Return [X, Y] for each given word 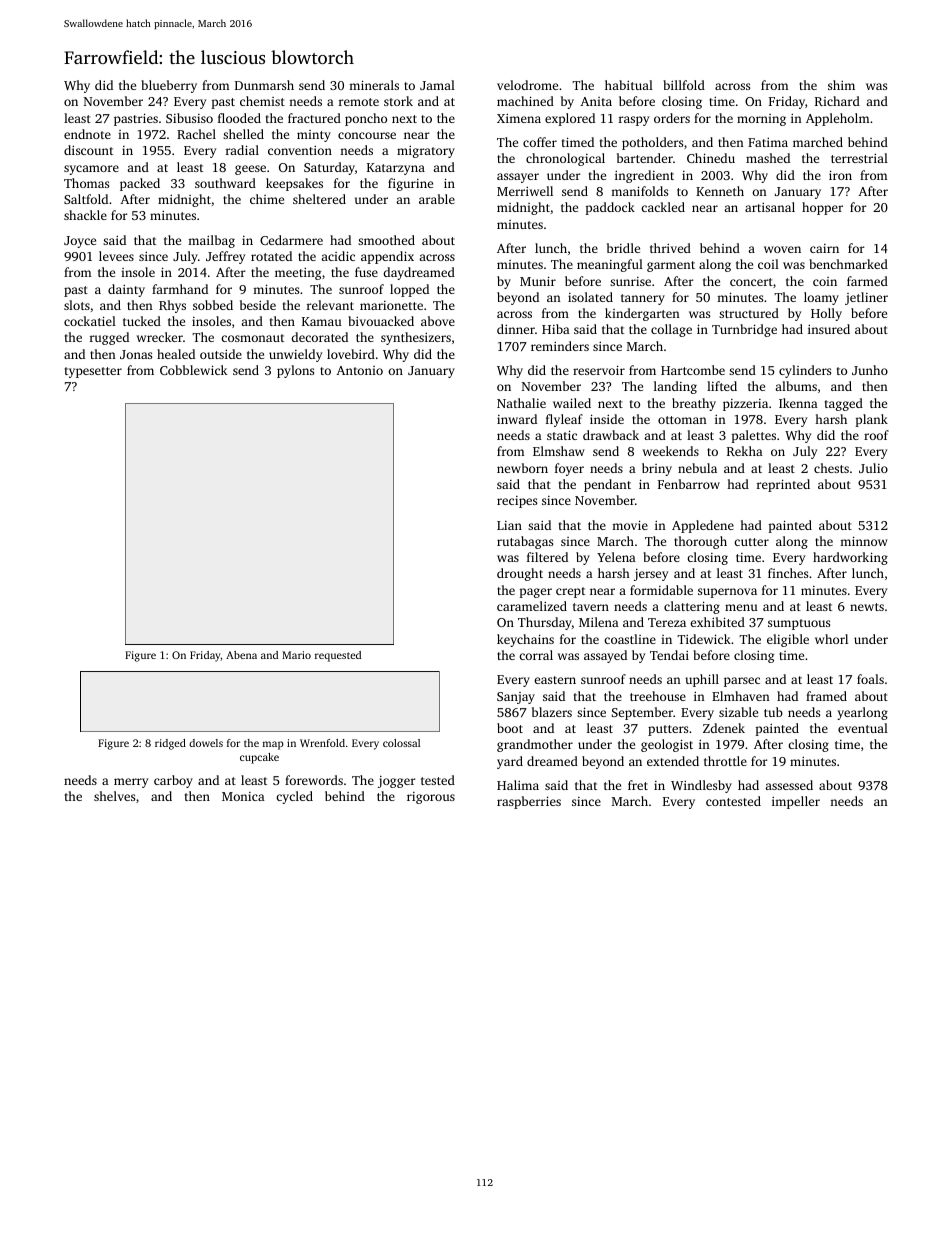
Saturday [329, 168]
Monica [243, 796]
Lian [509, 525]
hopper [822, 208]
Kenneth [720, 191]
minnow [864, 541]
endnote [87, 134]
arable [437, 199]
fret [638, 785]
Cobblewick [193, 370]
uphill [702, 680]
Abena [241, 655]
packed [140, 184]
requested [338, 656]
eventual [863, 728]
